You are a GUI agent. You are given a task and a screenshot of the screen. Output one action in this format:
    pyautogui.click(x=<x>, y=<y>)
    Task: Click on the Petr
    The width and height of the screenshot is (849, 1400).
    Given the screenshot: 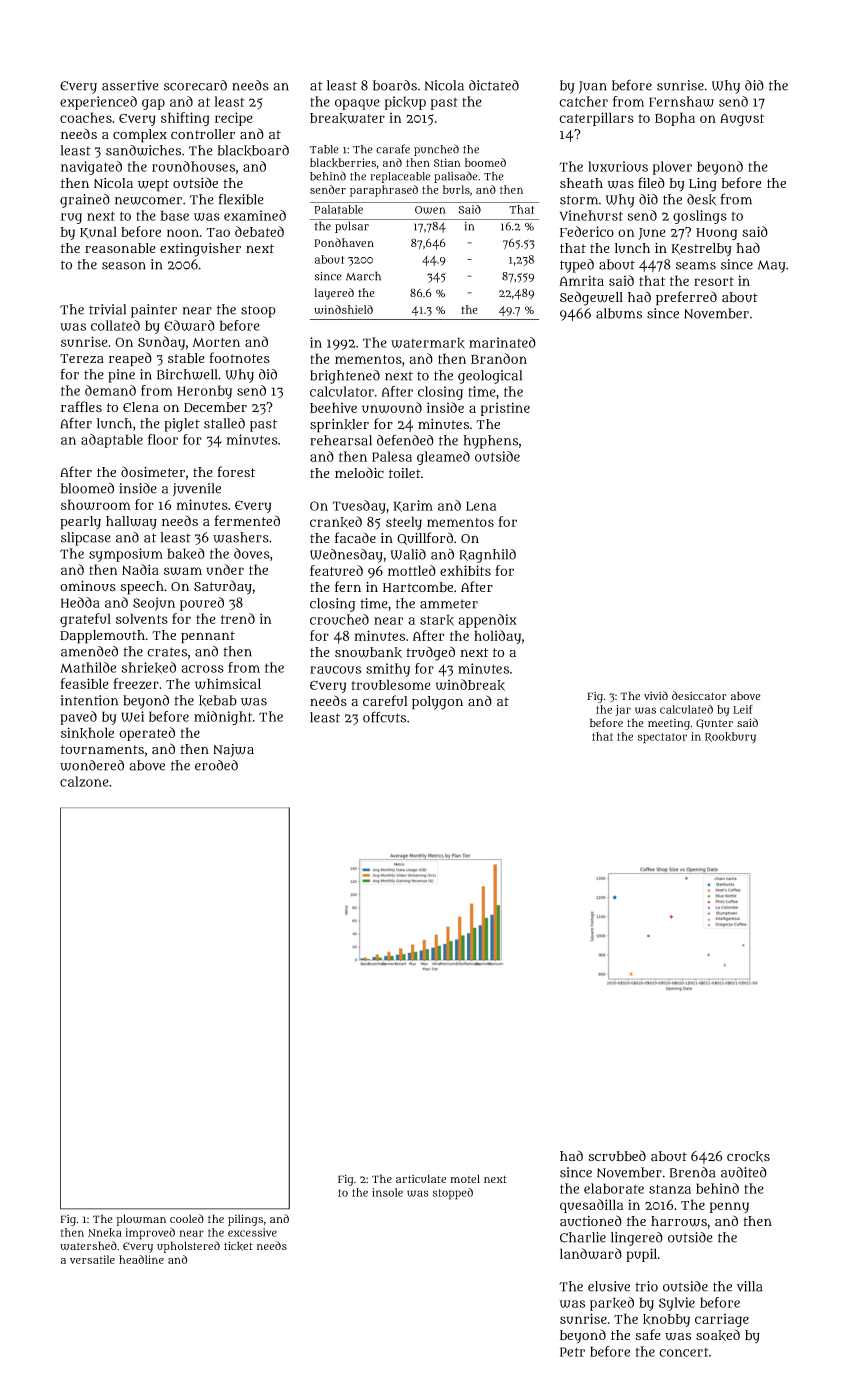 What is the action you would take?
    pyautogui.click(x=572, y=1352)
